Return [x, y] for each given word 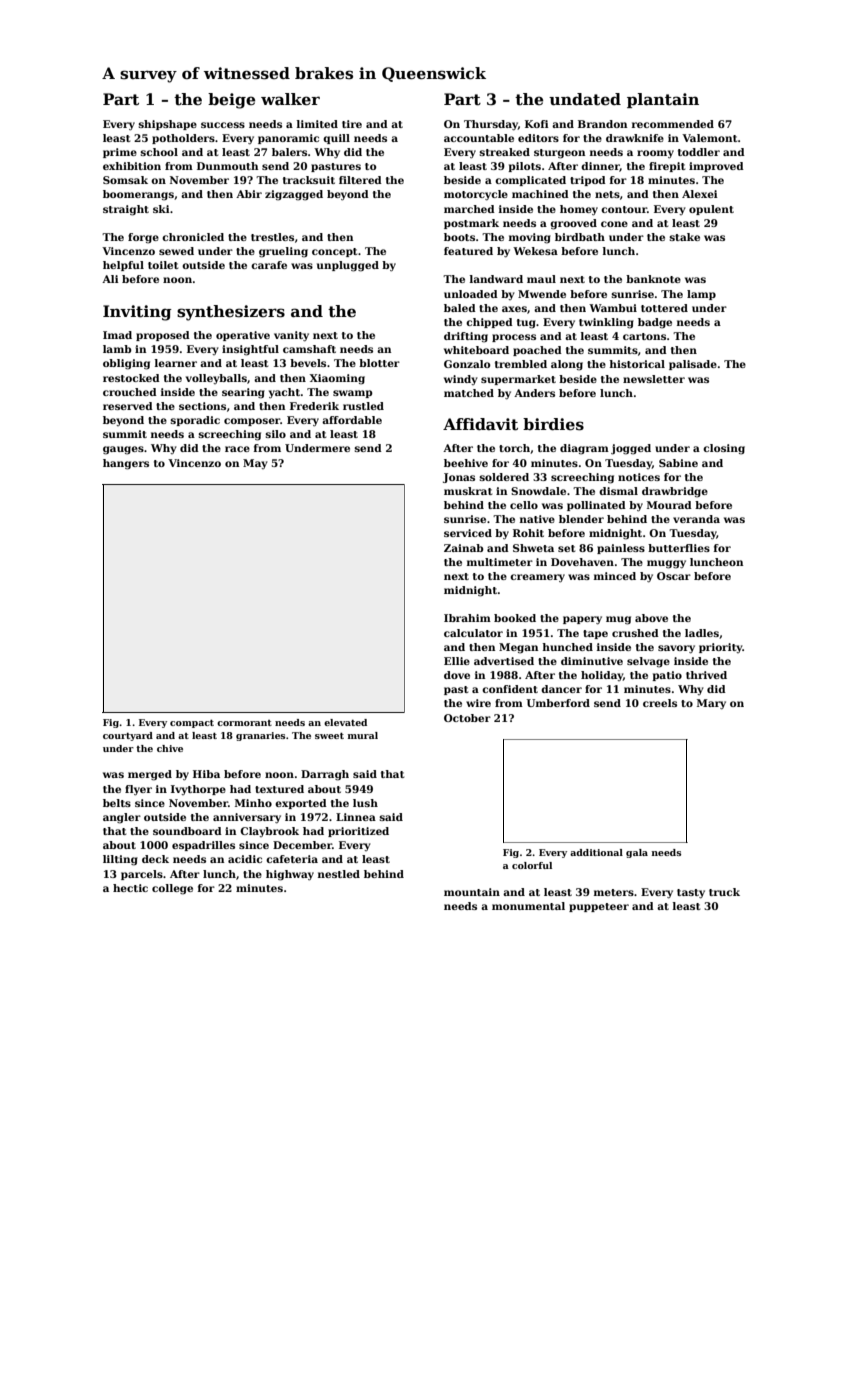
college [172, 889]
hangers [126, 464]
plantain [663, 100]
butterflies [679, 548]
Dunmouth [228, 166]
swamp [353, 394]
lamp [701, 295]
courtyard [128, 736]
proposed [163, 336]
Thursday [491, 125]
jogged [631, 449]
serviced [468, 533]
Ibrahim [467, 618]
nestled [339, 874]
